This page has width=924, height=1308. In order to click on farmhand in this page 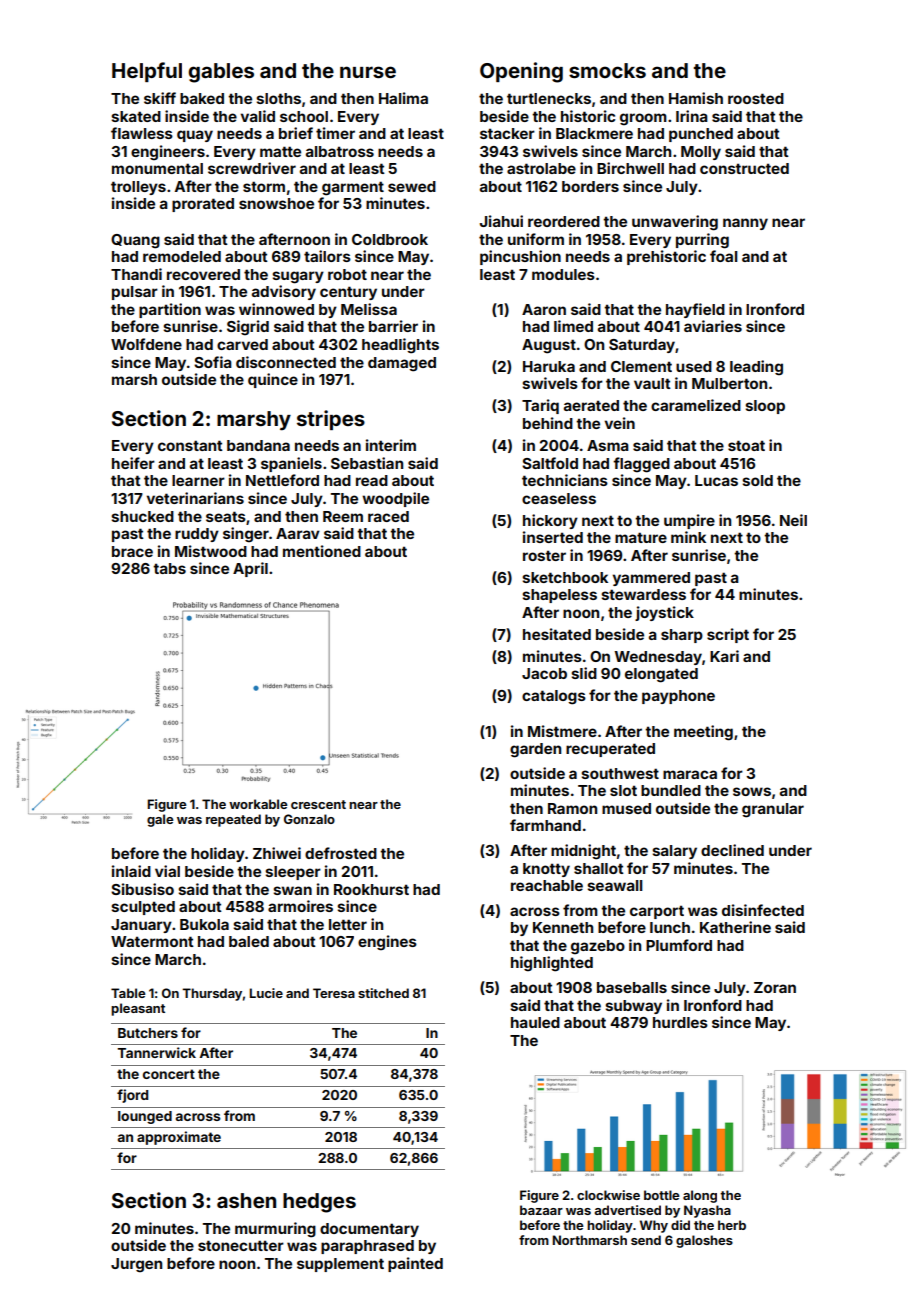, I will do `click(545, 825)`.
